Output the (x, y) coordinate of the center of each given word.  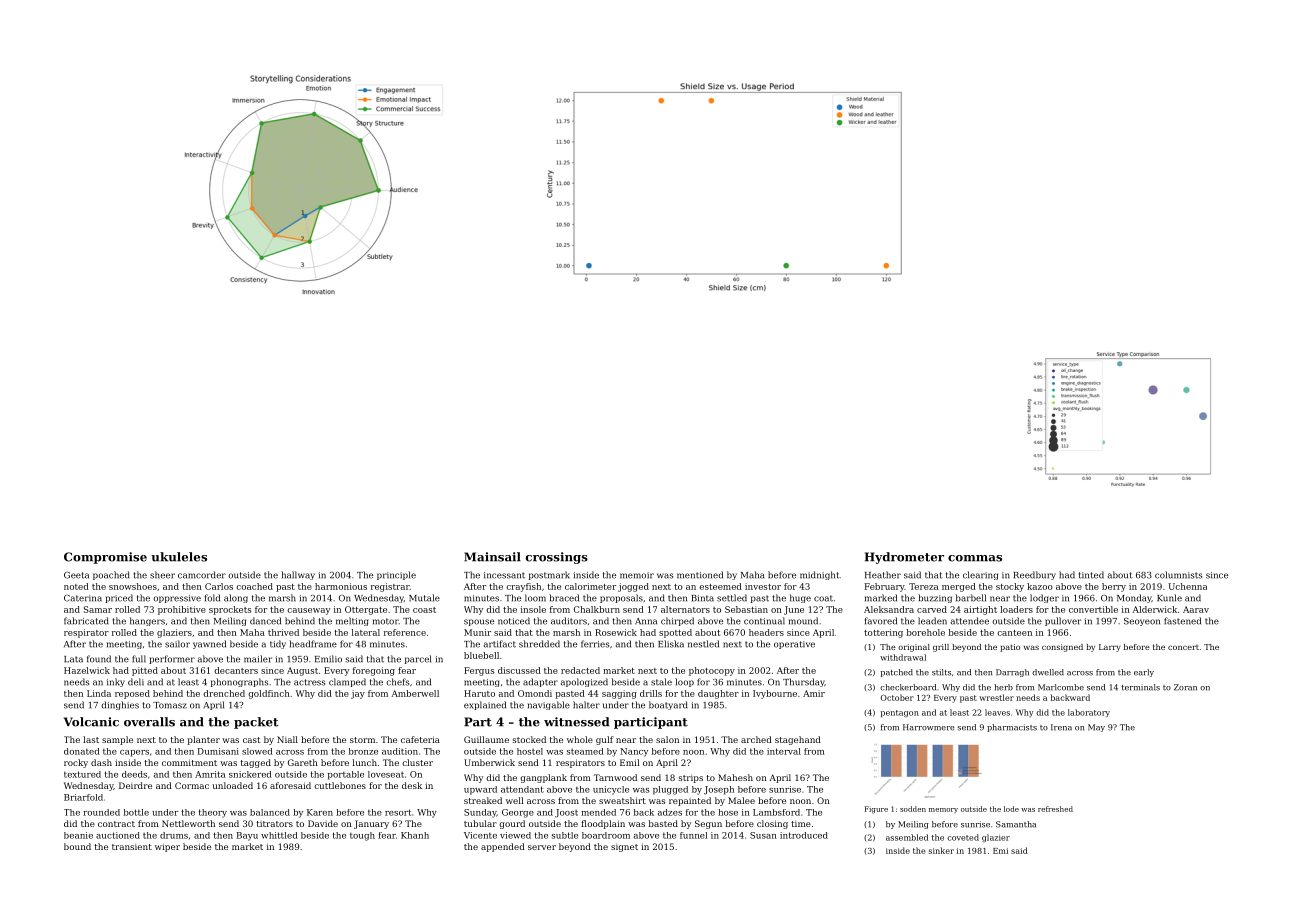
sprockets (230, 610)
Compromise (105, 558)
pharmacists (1012, 728)
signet (624, 848)
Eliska (671, 644)
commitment (189, 762)
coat (823, 598)
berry (1114, 587)
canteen (1014, 633)
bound (77, 846)
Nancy (634, 752)
